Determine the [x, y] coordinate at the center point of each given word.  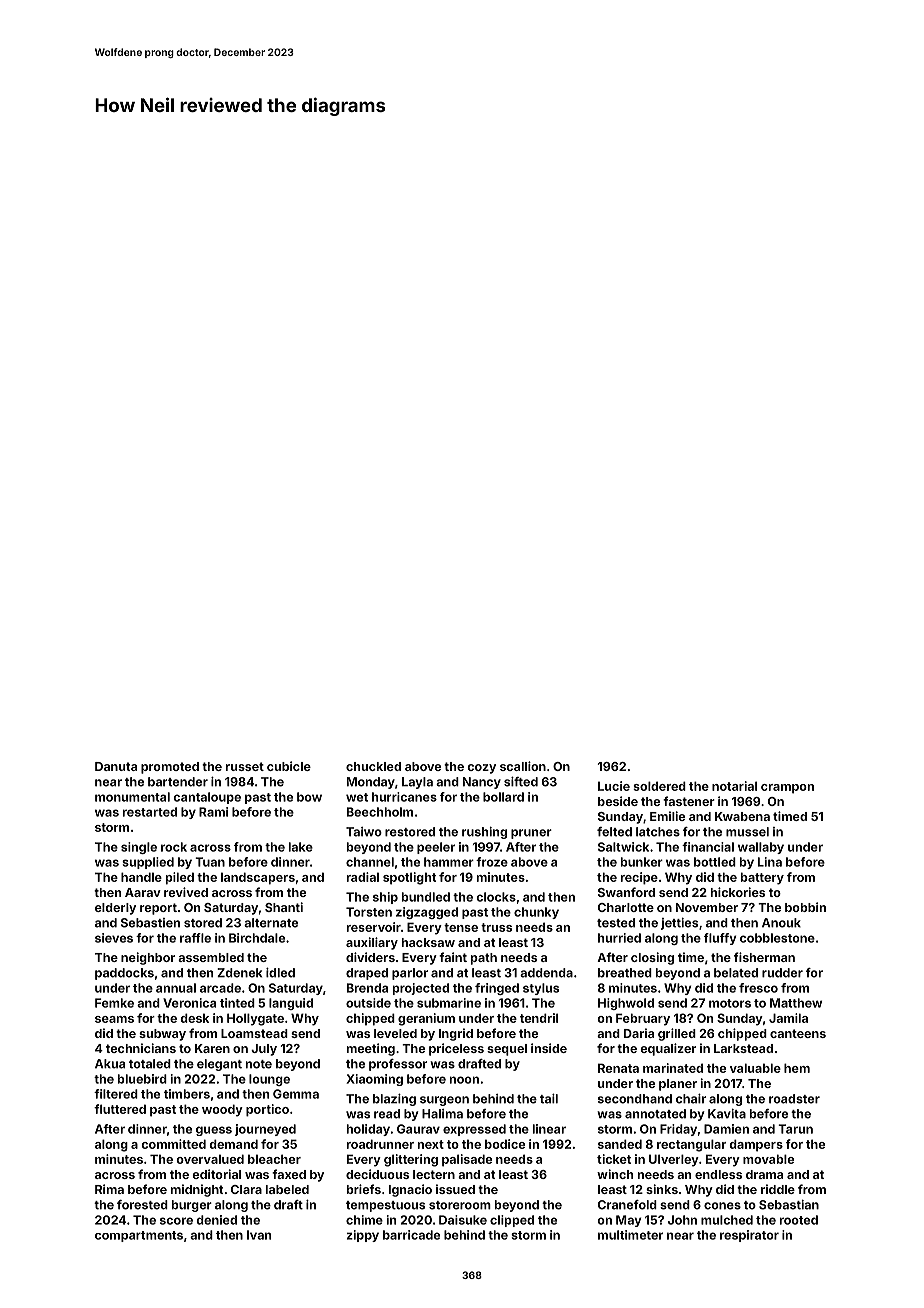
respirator [749, 1236]
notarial [734, 786]
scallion [523, 766]
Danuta [116, 766]
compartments [139, 1236]
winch [615, 1174]
